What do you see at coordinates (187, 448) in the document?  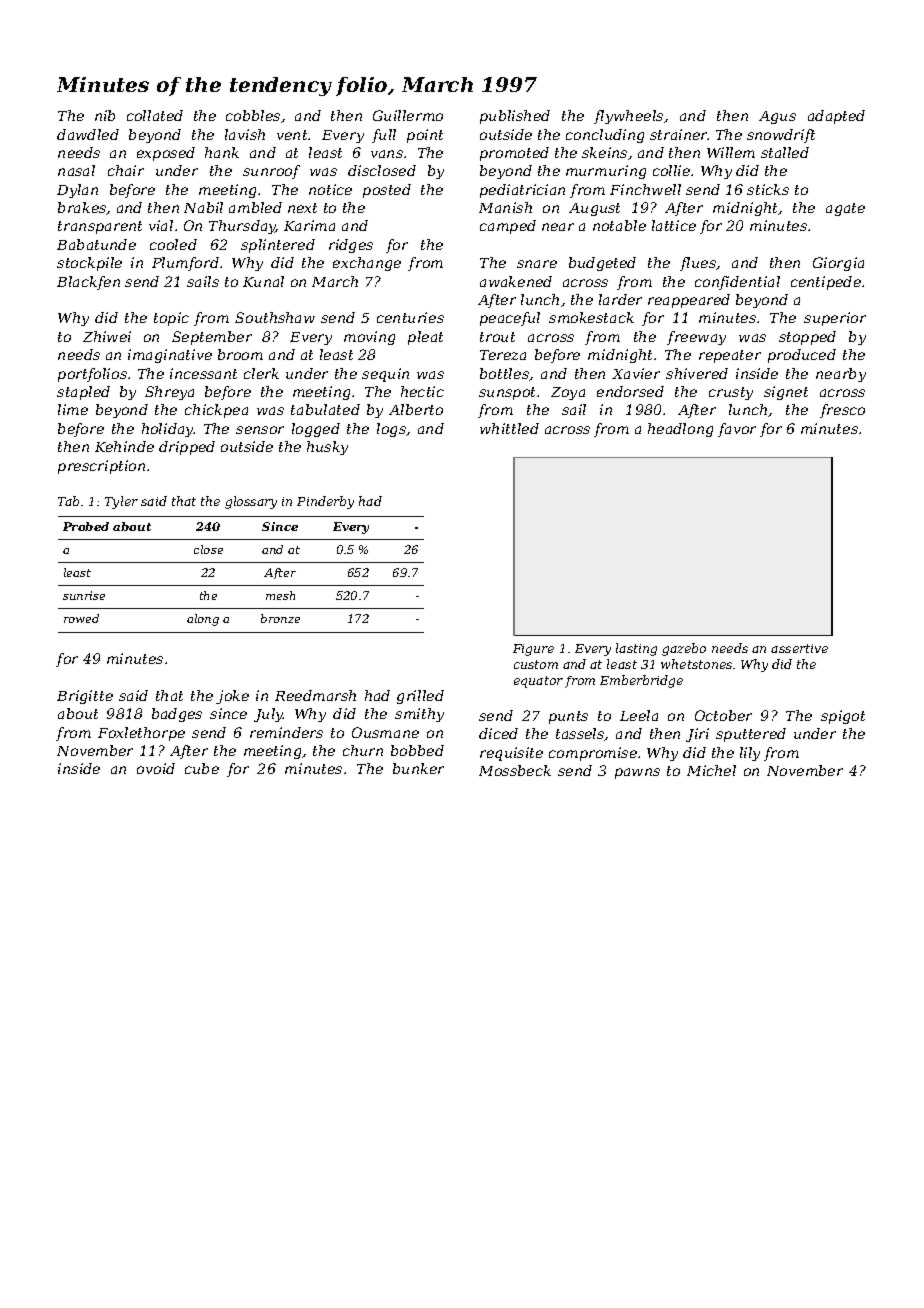 I see `dripped` at bounding box center [187, 448].
